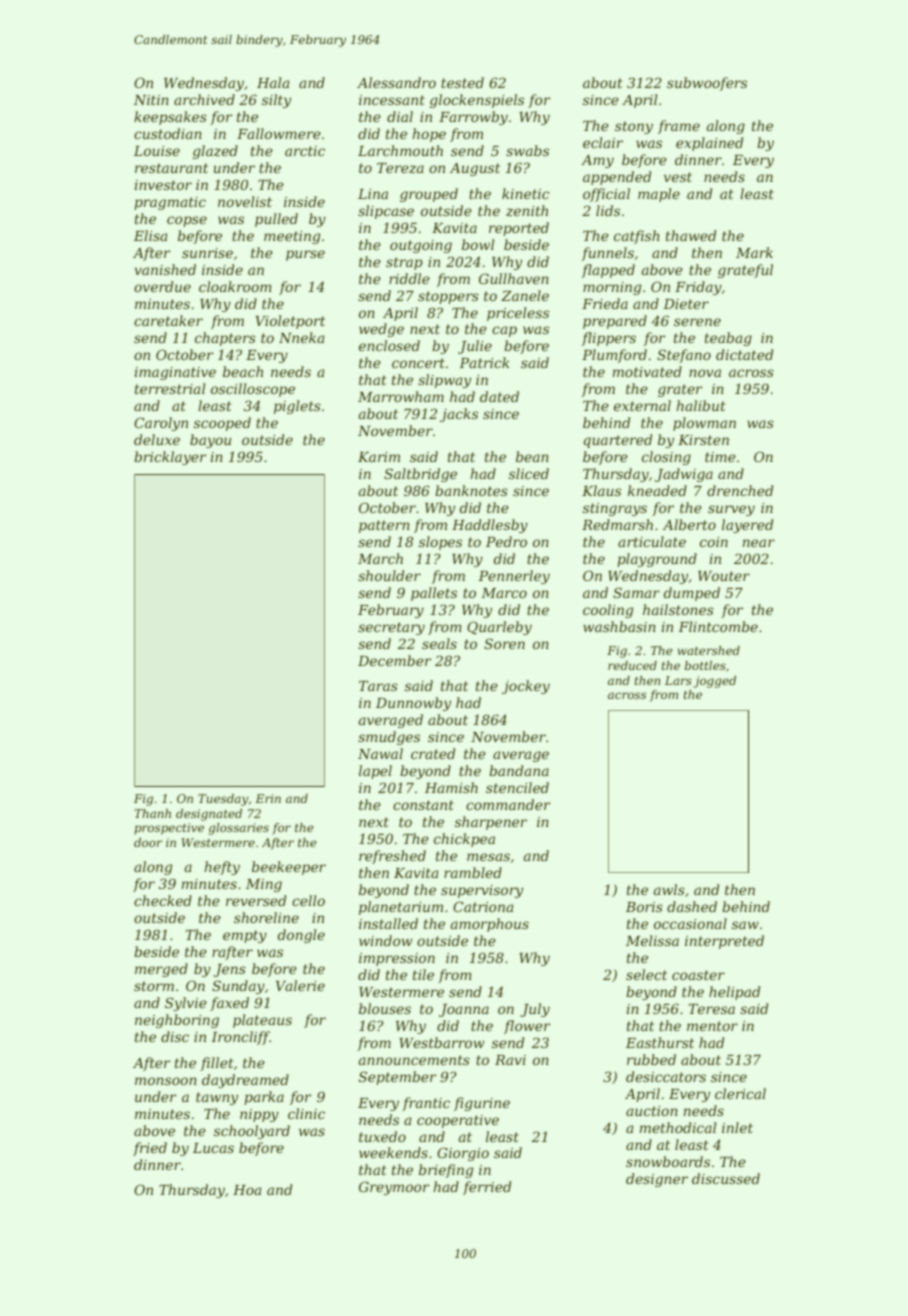  I want to click on concert, so click(418, 363).
